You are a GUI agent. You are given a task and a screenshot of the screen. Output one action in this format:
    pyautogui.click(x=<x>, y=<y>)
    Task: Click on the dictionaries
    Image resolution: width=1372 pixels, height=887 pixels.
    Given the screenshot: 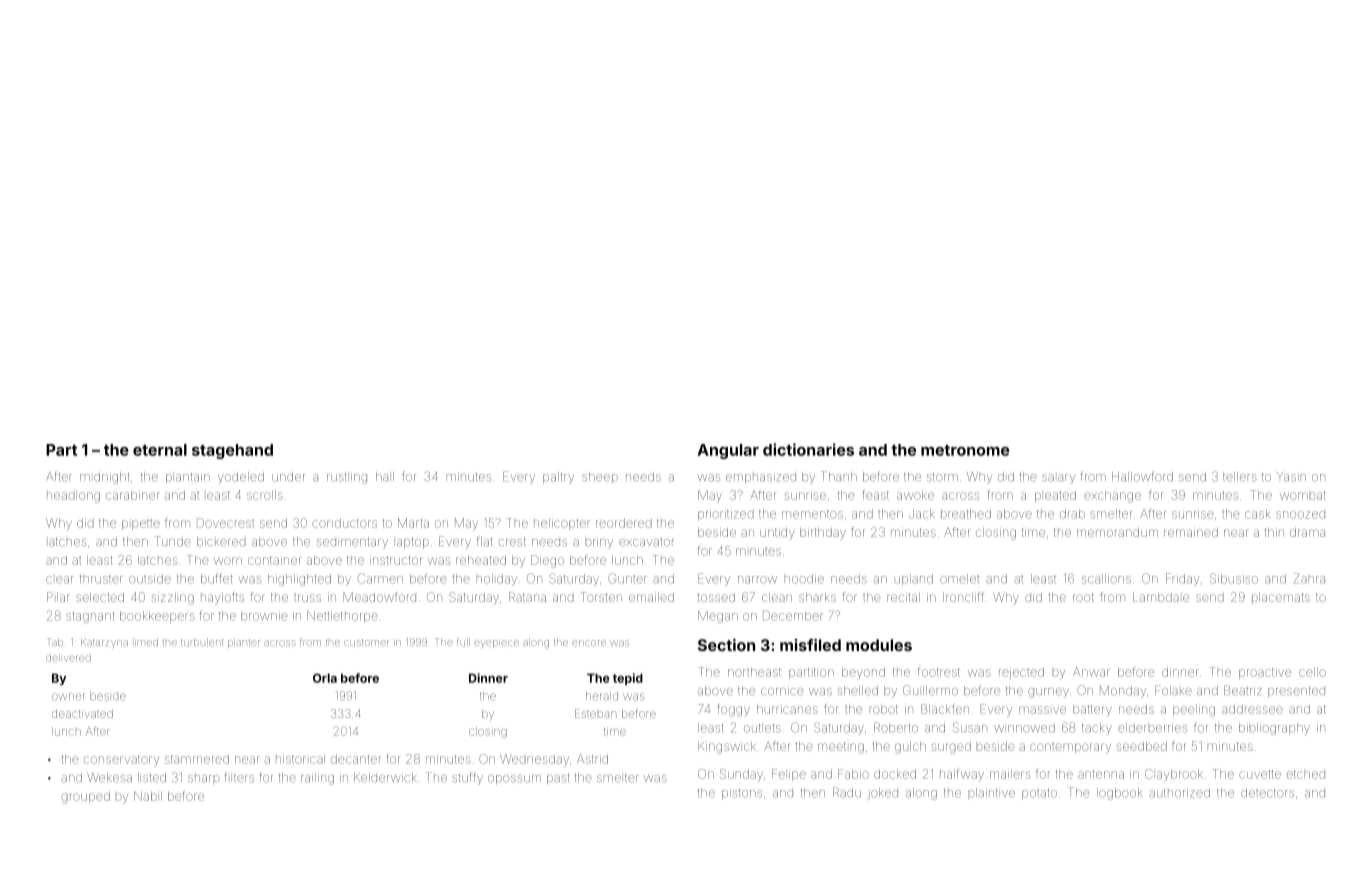 What is the action you would take?
    pyautogui.click(x=808, y=449)
